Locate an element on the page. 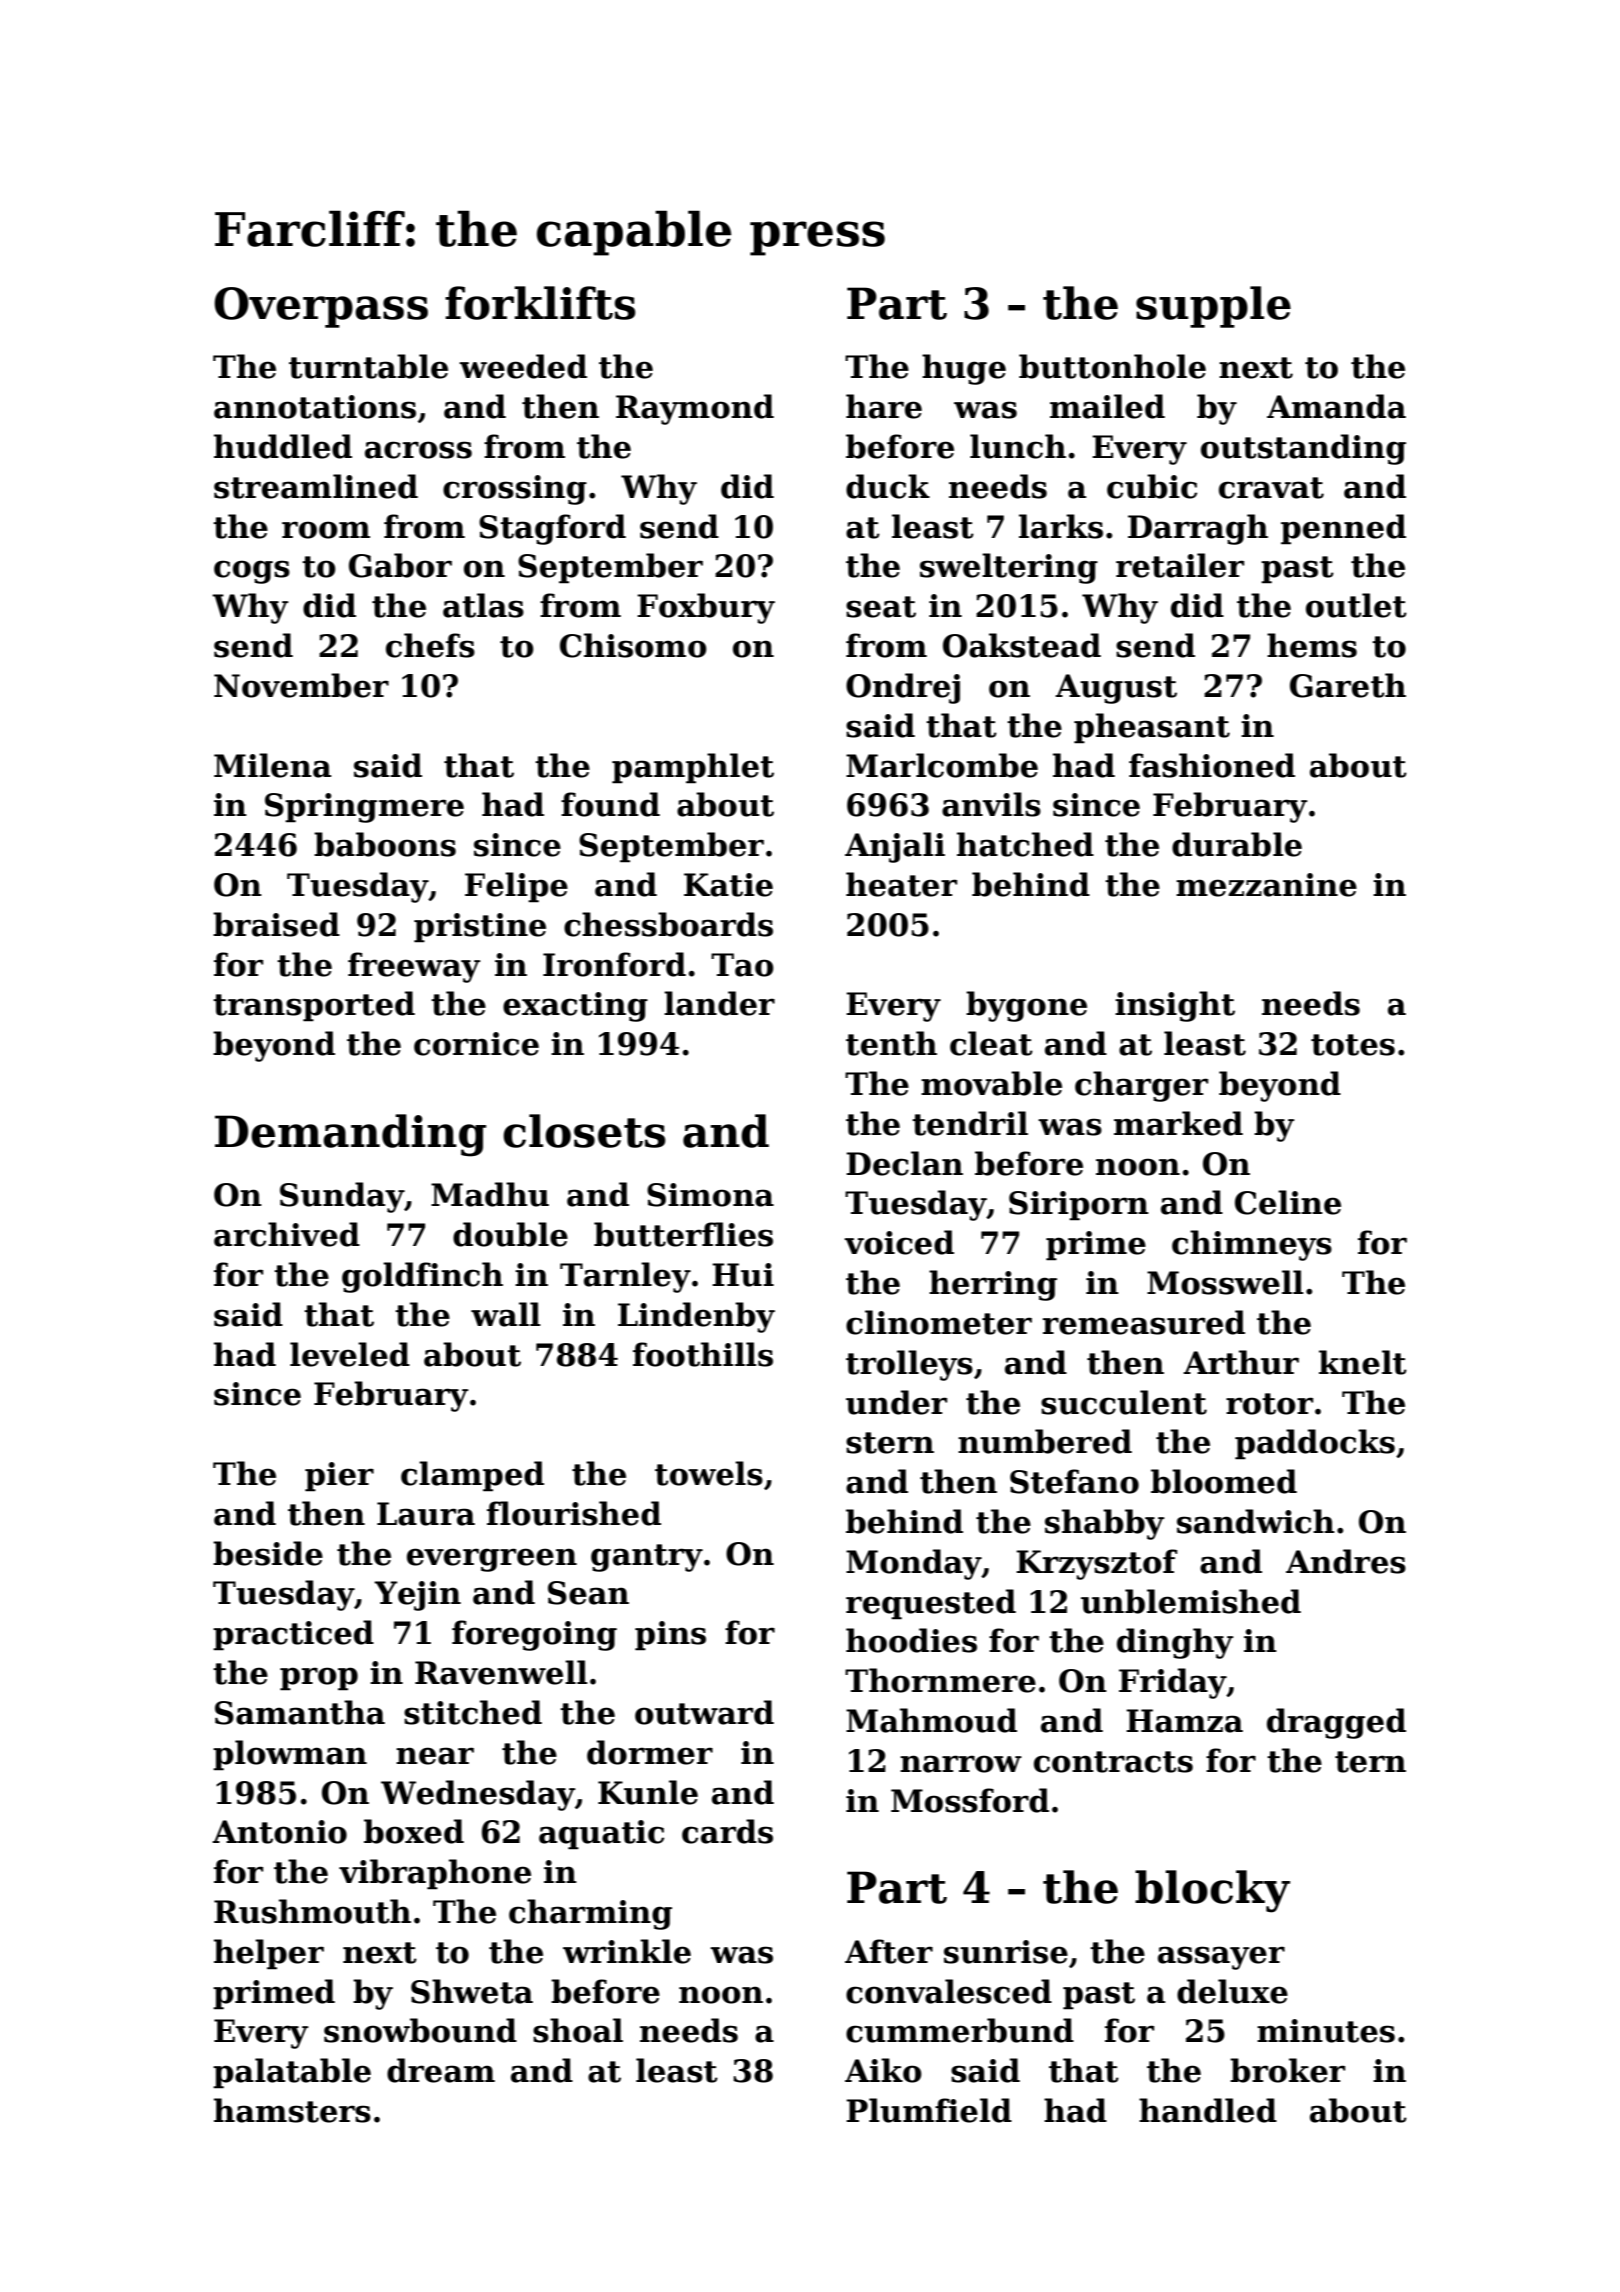 The image size is (1620, 2292). pristine is located at coordinates (480, 928).
